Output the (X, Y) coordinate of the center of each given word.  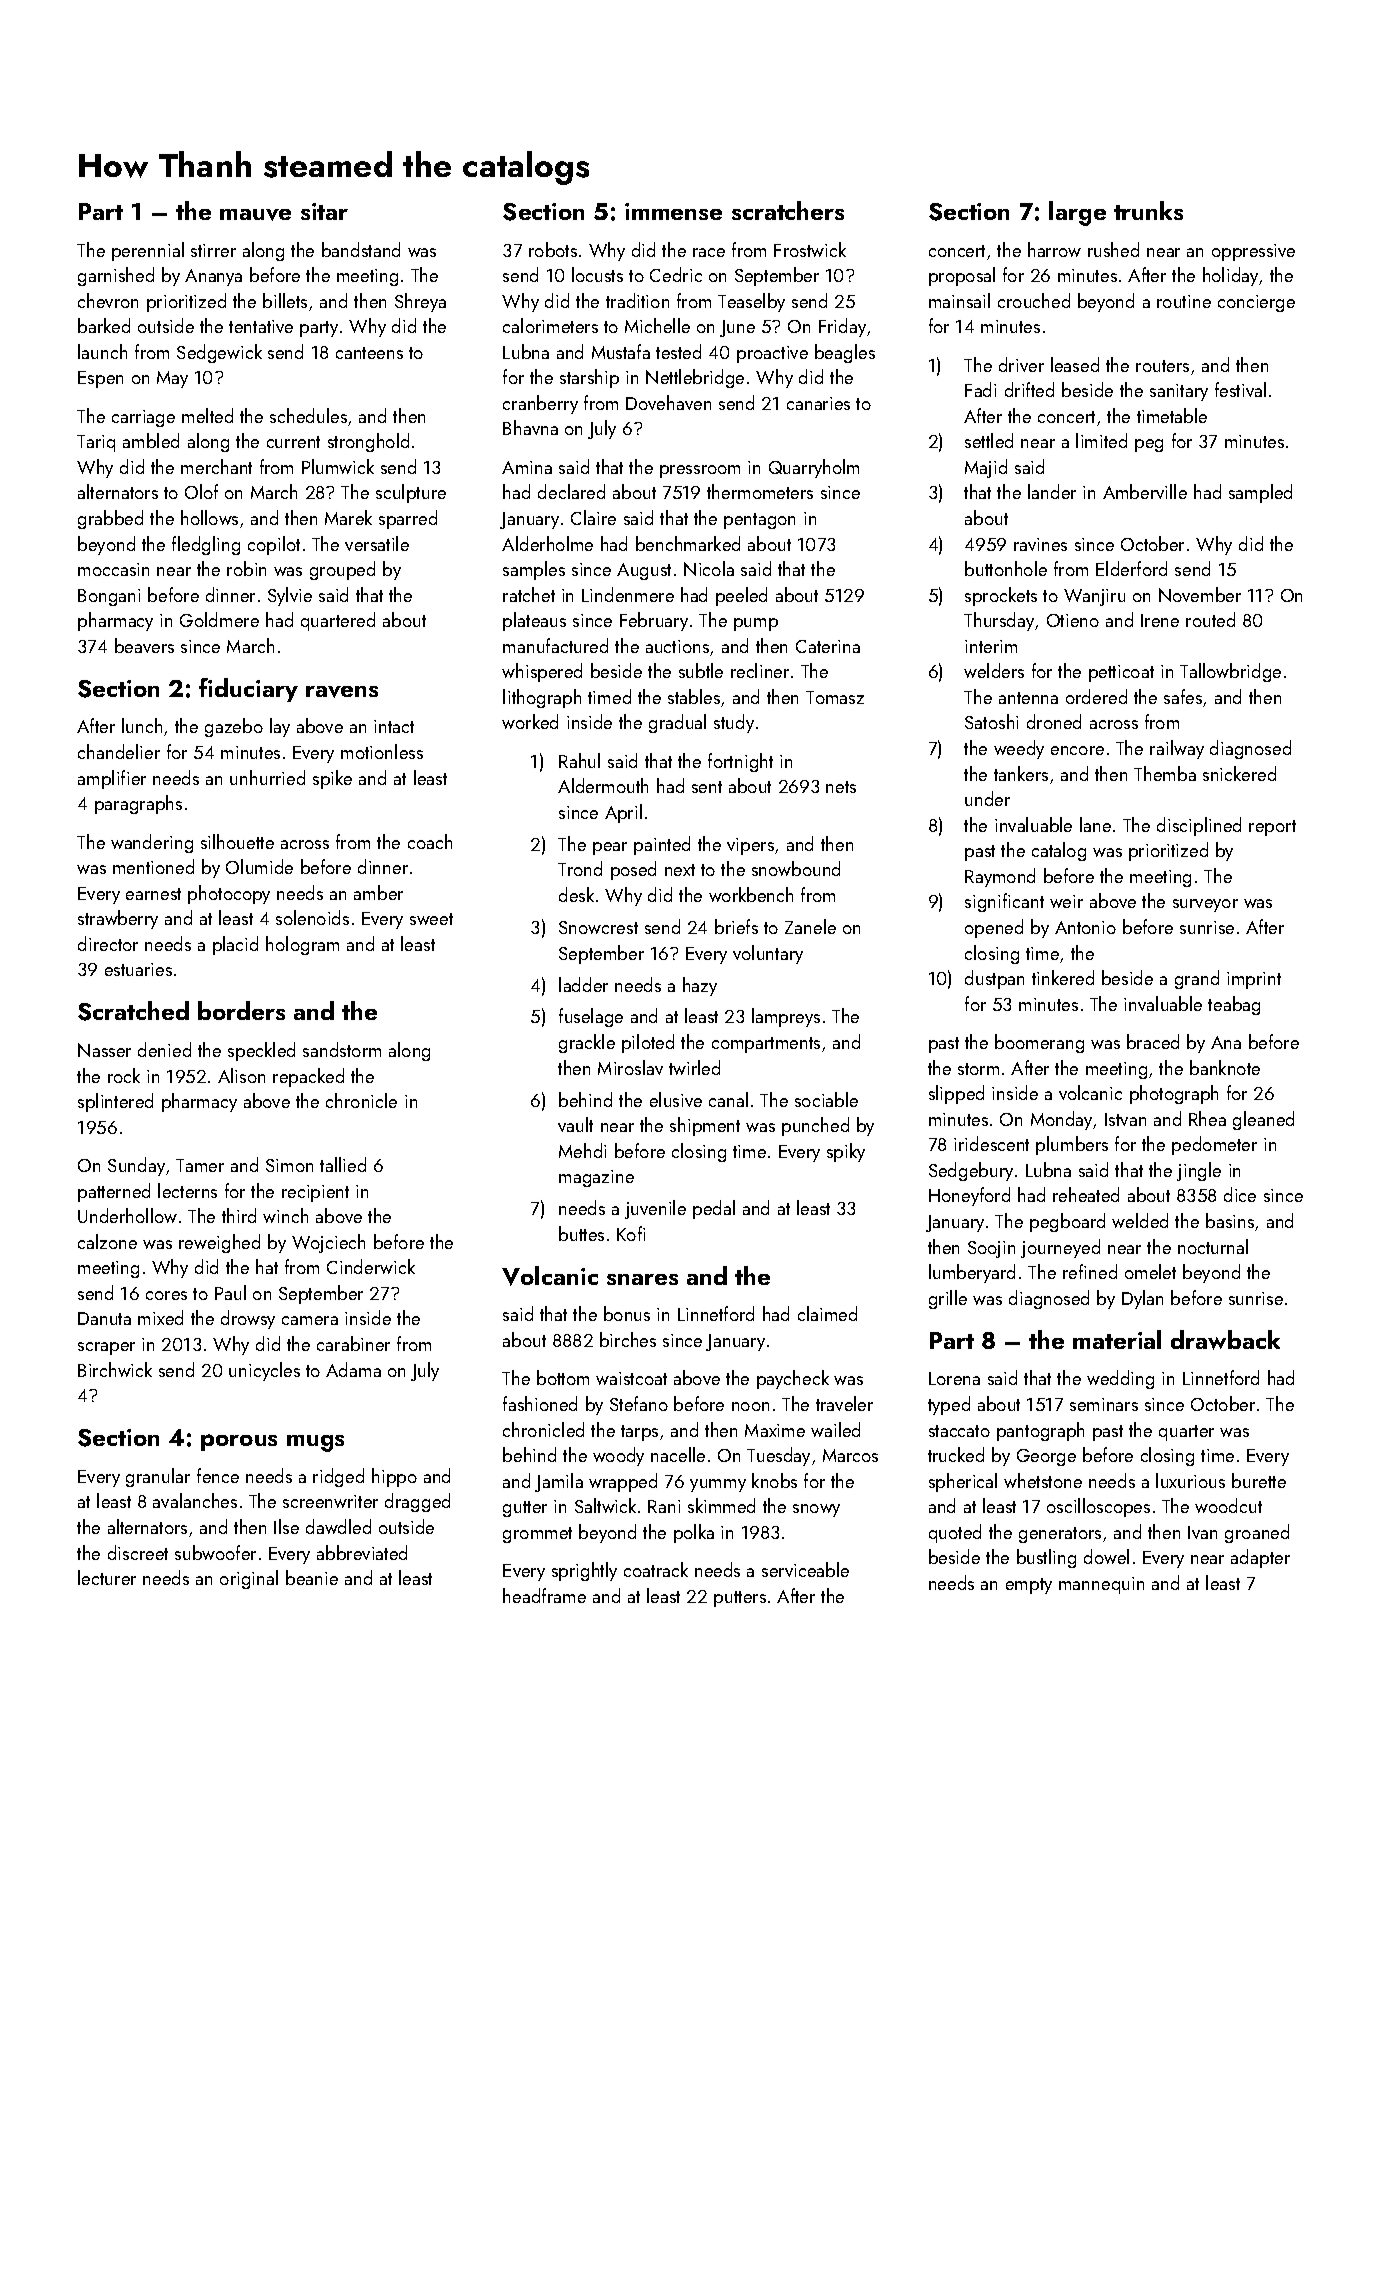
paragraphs (138, 804)
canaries (818, 403)
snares (642, 1279)
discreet (138, 1552)
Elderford (1131, 568)
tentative (261, 326)
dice (1240, 1194)
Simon (289, 1165)
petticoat (1121, 673)
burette (1259, 1480)
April (623, 813)
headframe (544, 1595)
